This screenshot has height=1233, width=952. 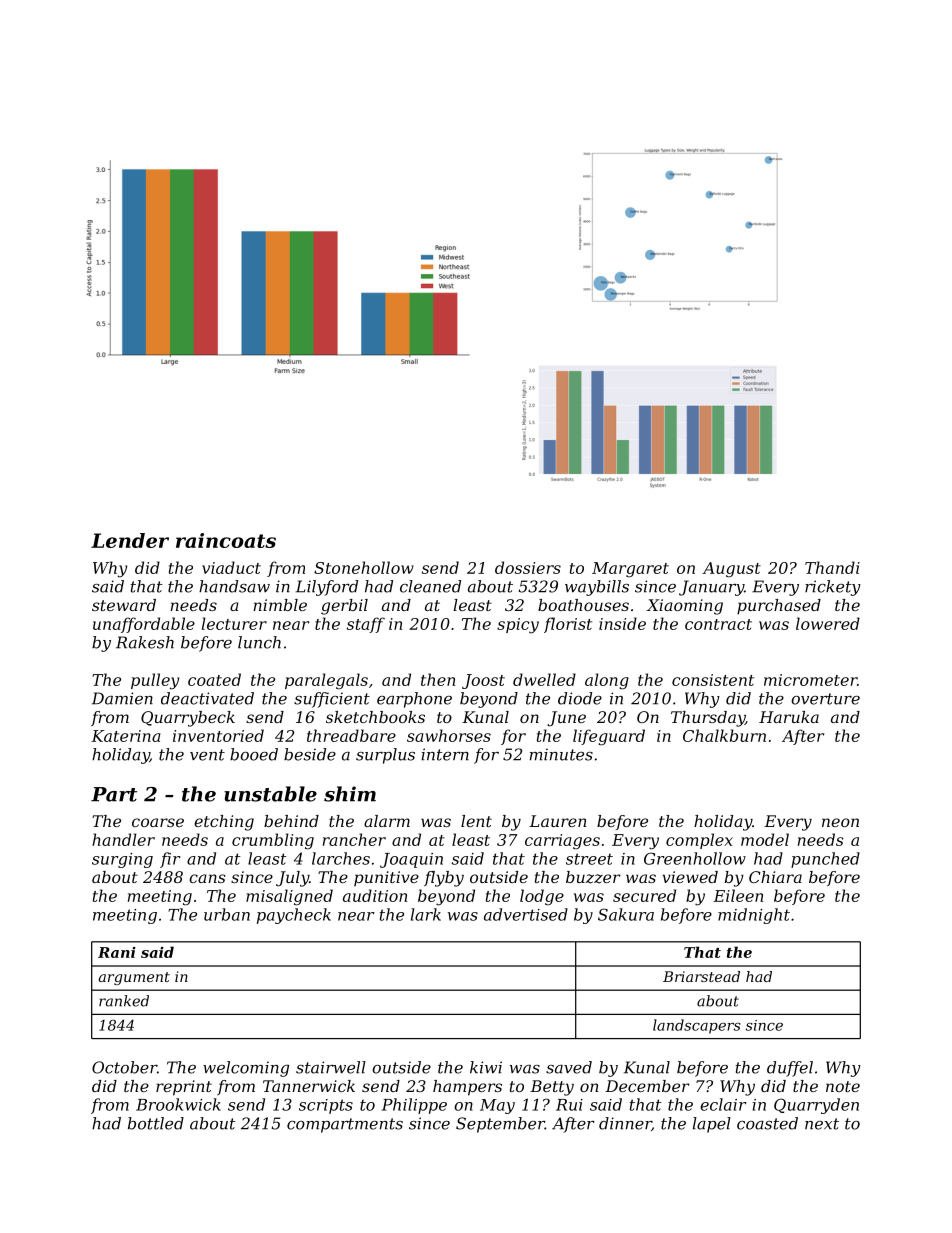 What do you see at coordinates (699, 841) in the screenshot?
I see `complex` at bounding box center [699, 841].
